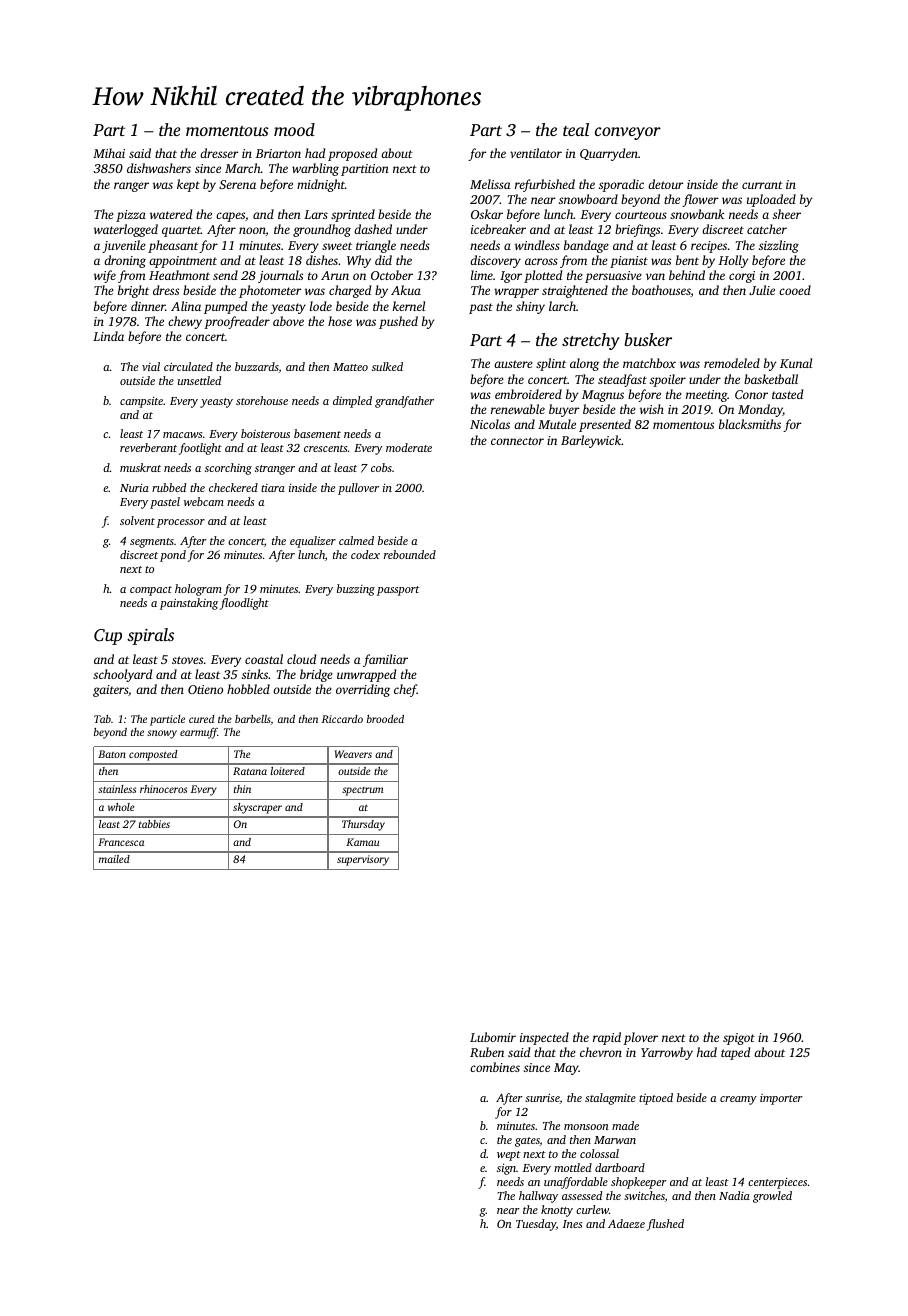 Image resolution: width=908 pixels, height=1316 pixels. What do you see at coordinates (244, 604) in the page?
I see `floodlight` at bounding box center [244, 604].
